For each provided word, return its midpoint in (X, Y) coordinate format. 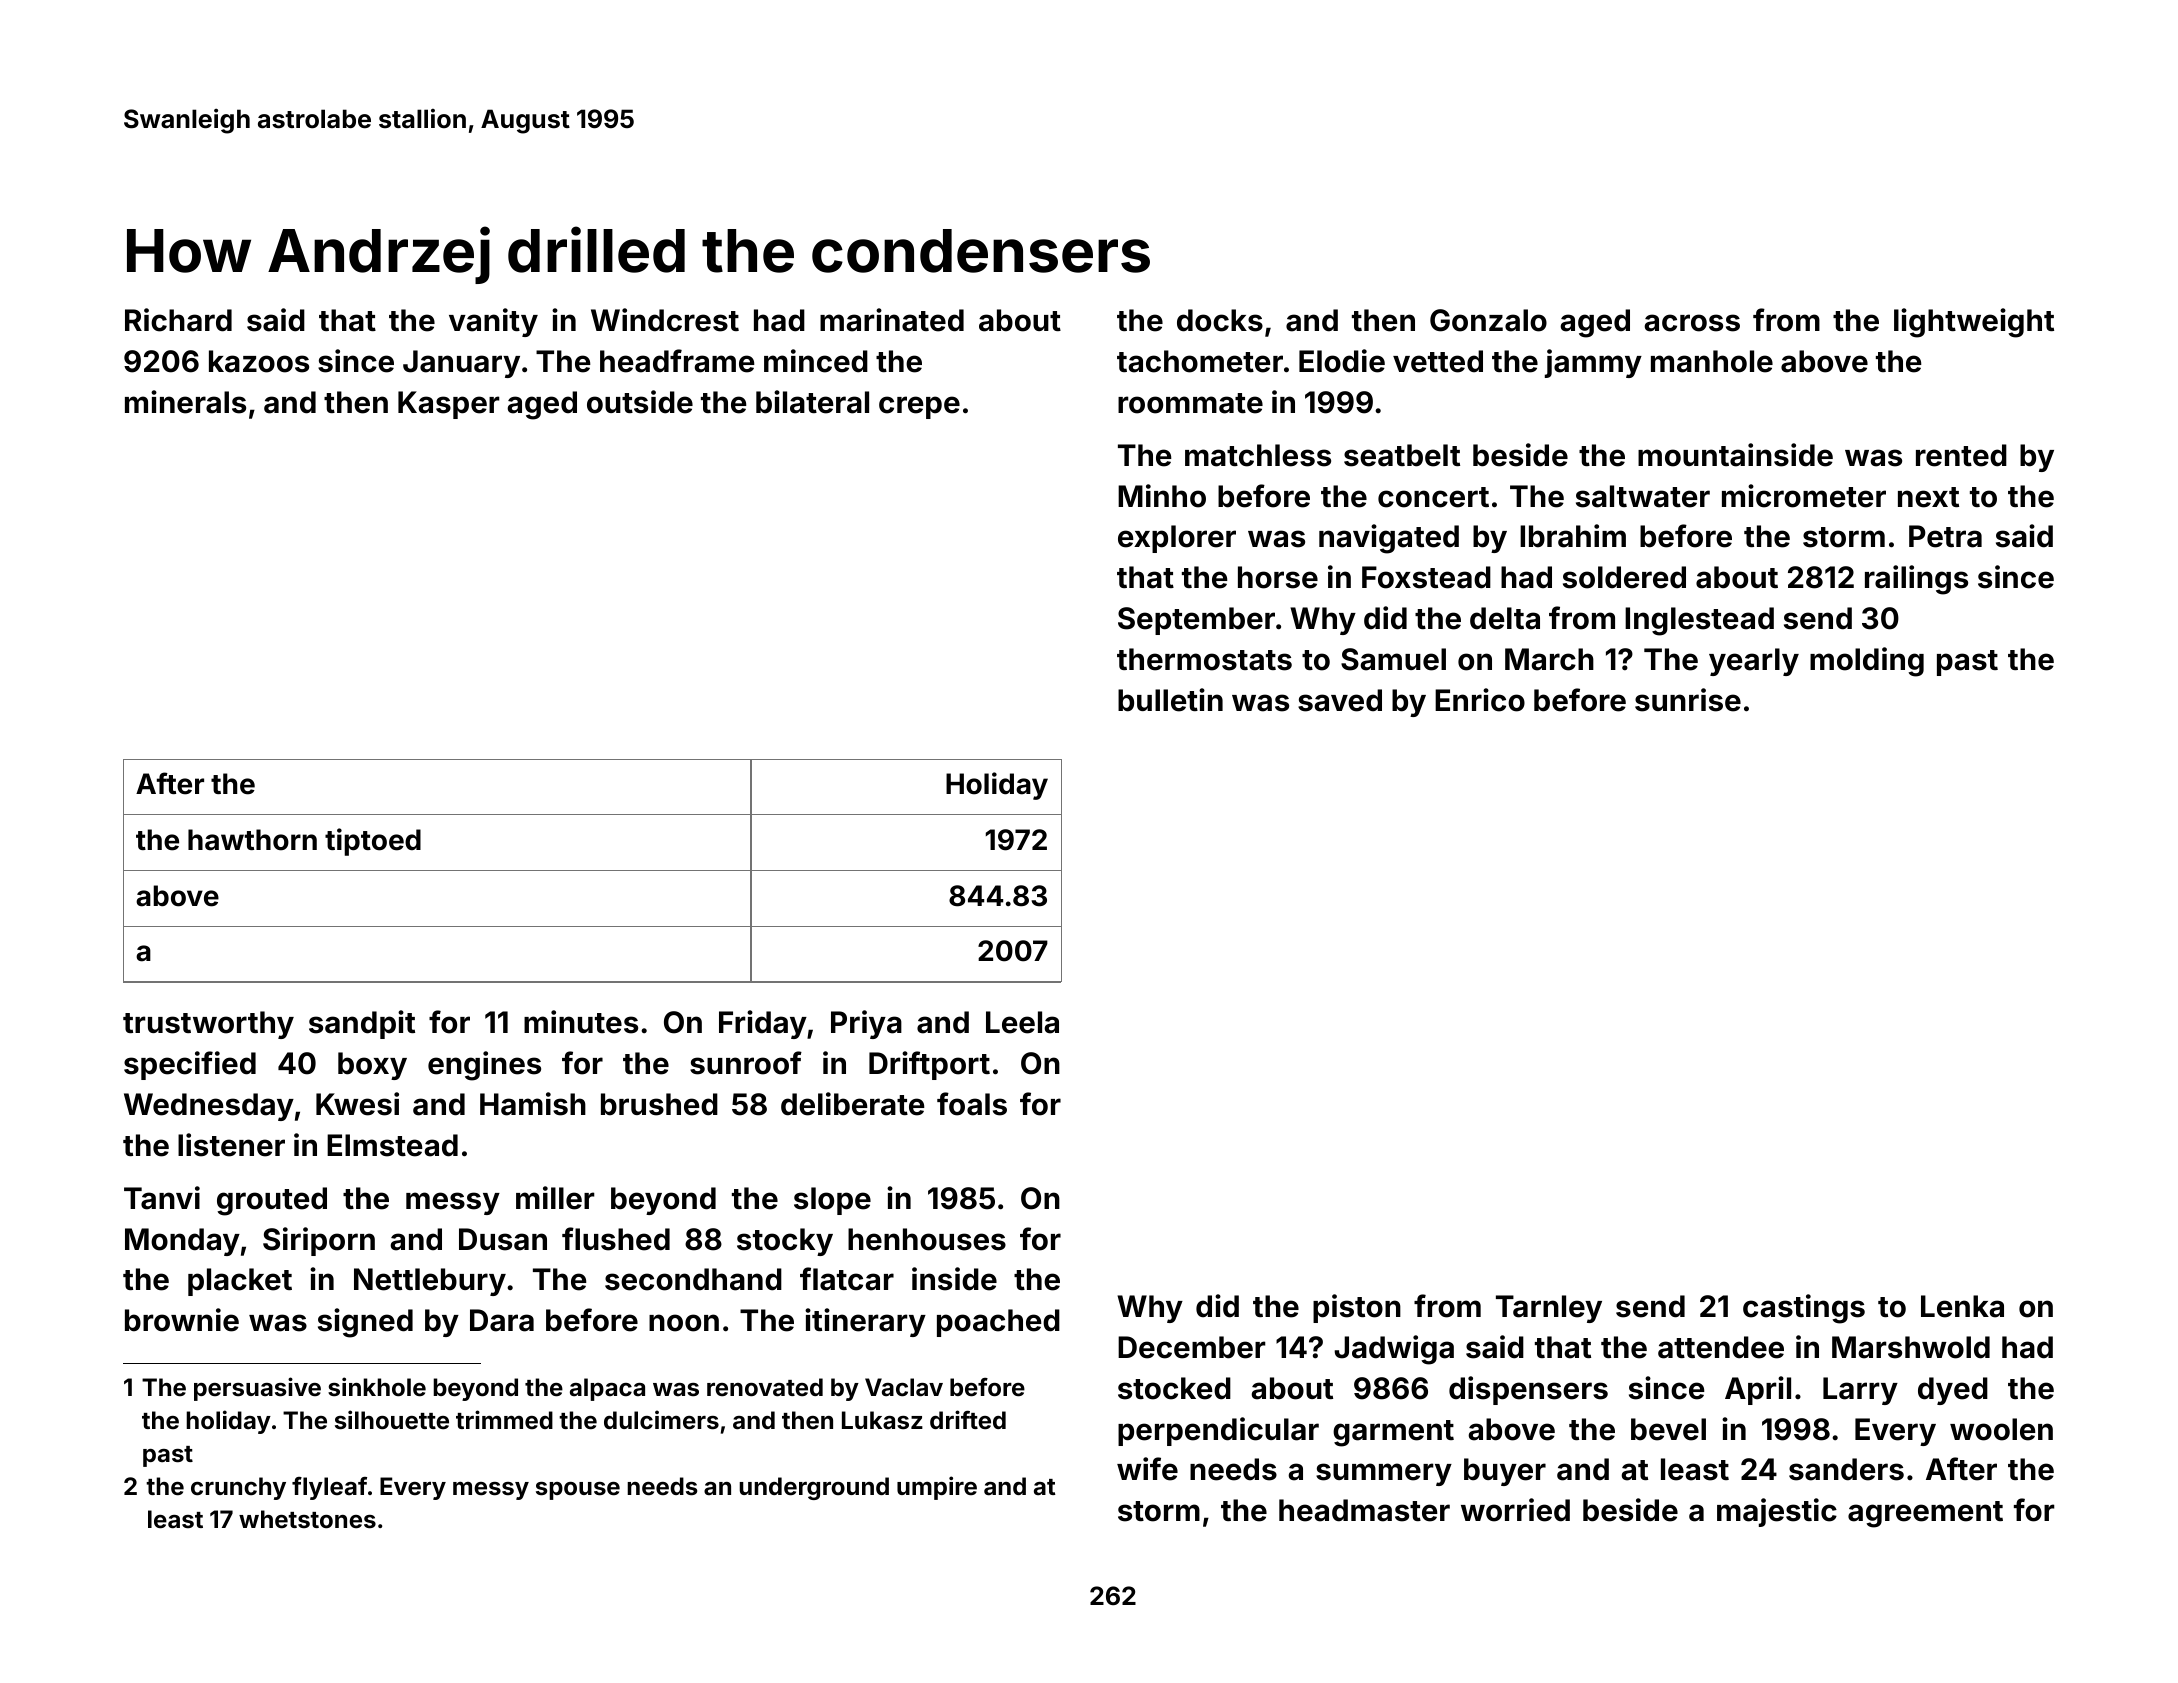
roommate (1190, 403)
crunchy (238, 1488)
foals (972, 1104)
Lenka (1962, 1306)
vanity (493, 322)
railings (1916, 580)
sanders (1846, 1469)
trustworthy (208, 1025)
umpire (937, 1488)
